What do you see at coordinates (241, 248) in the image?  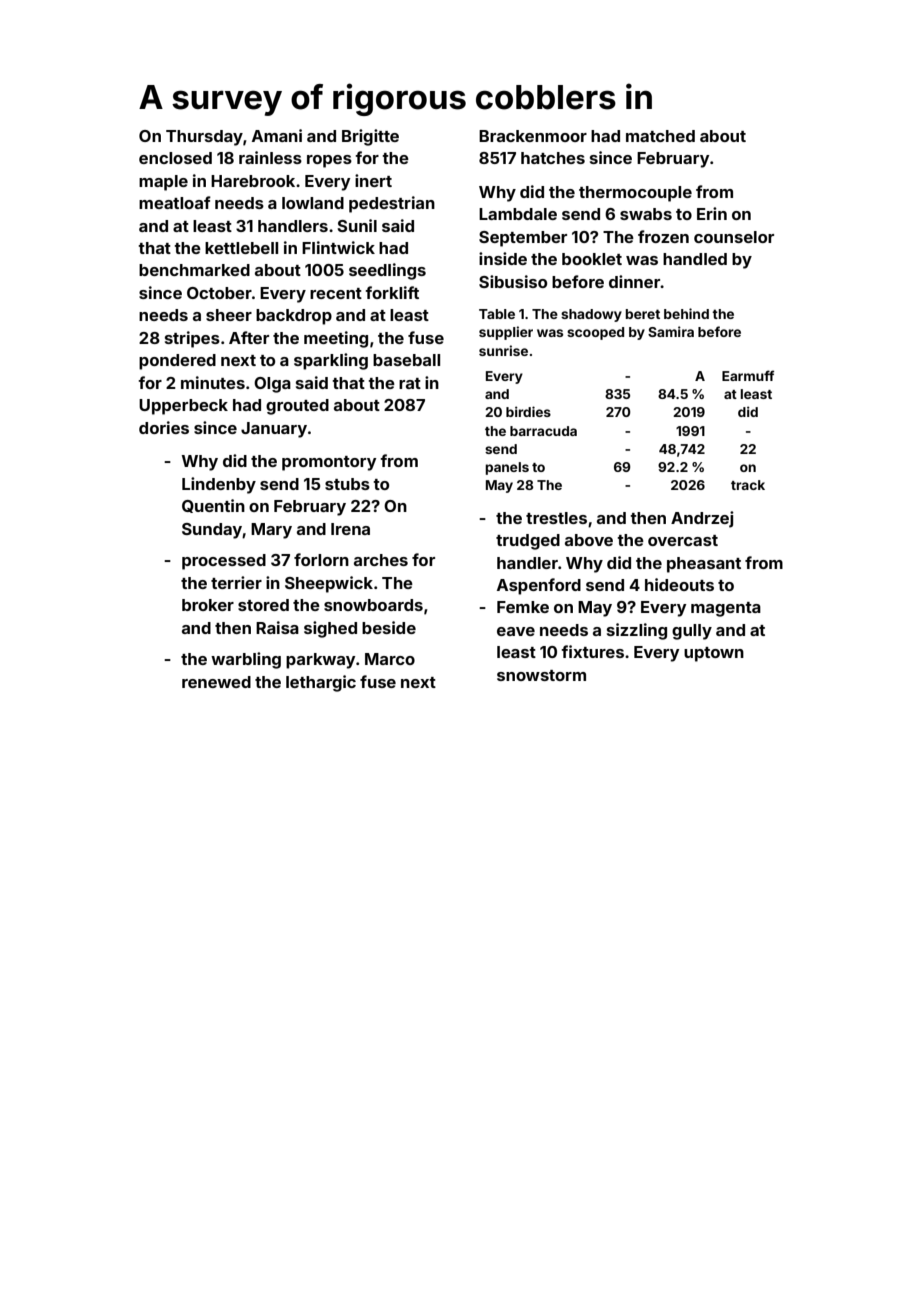 I see `kettlebell` at bounding box center [241, 248].
